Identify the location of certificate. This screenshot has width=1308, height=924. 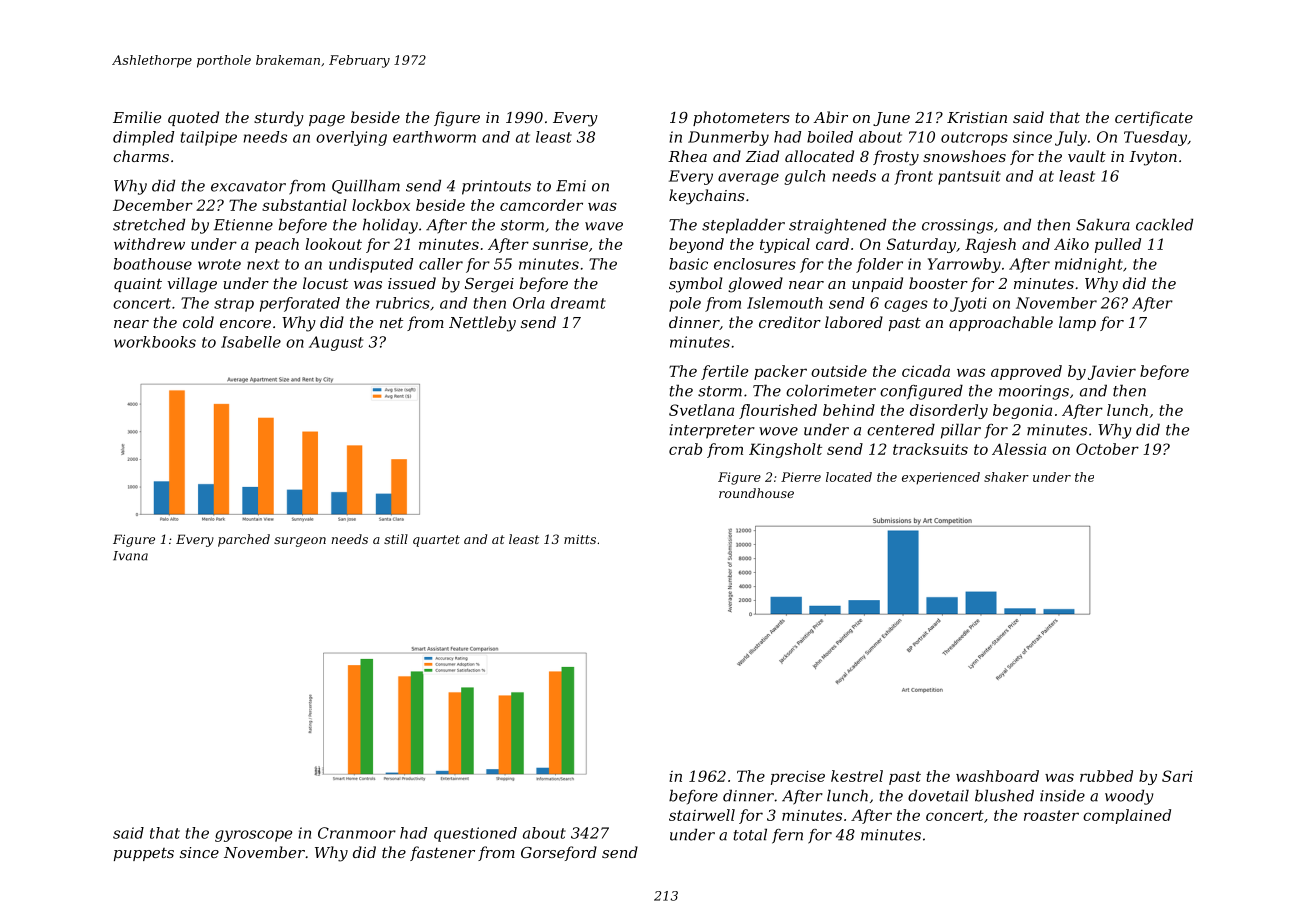
(1154, 118).
